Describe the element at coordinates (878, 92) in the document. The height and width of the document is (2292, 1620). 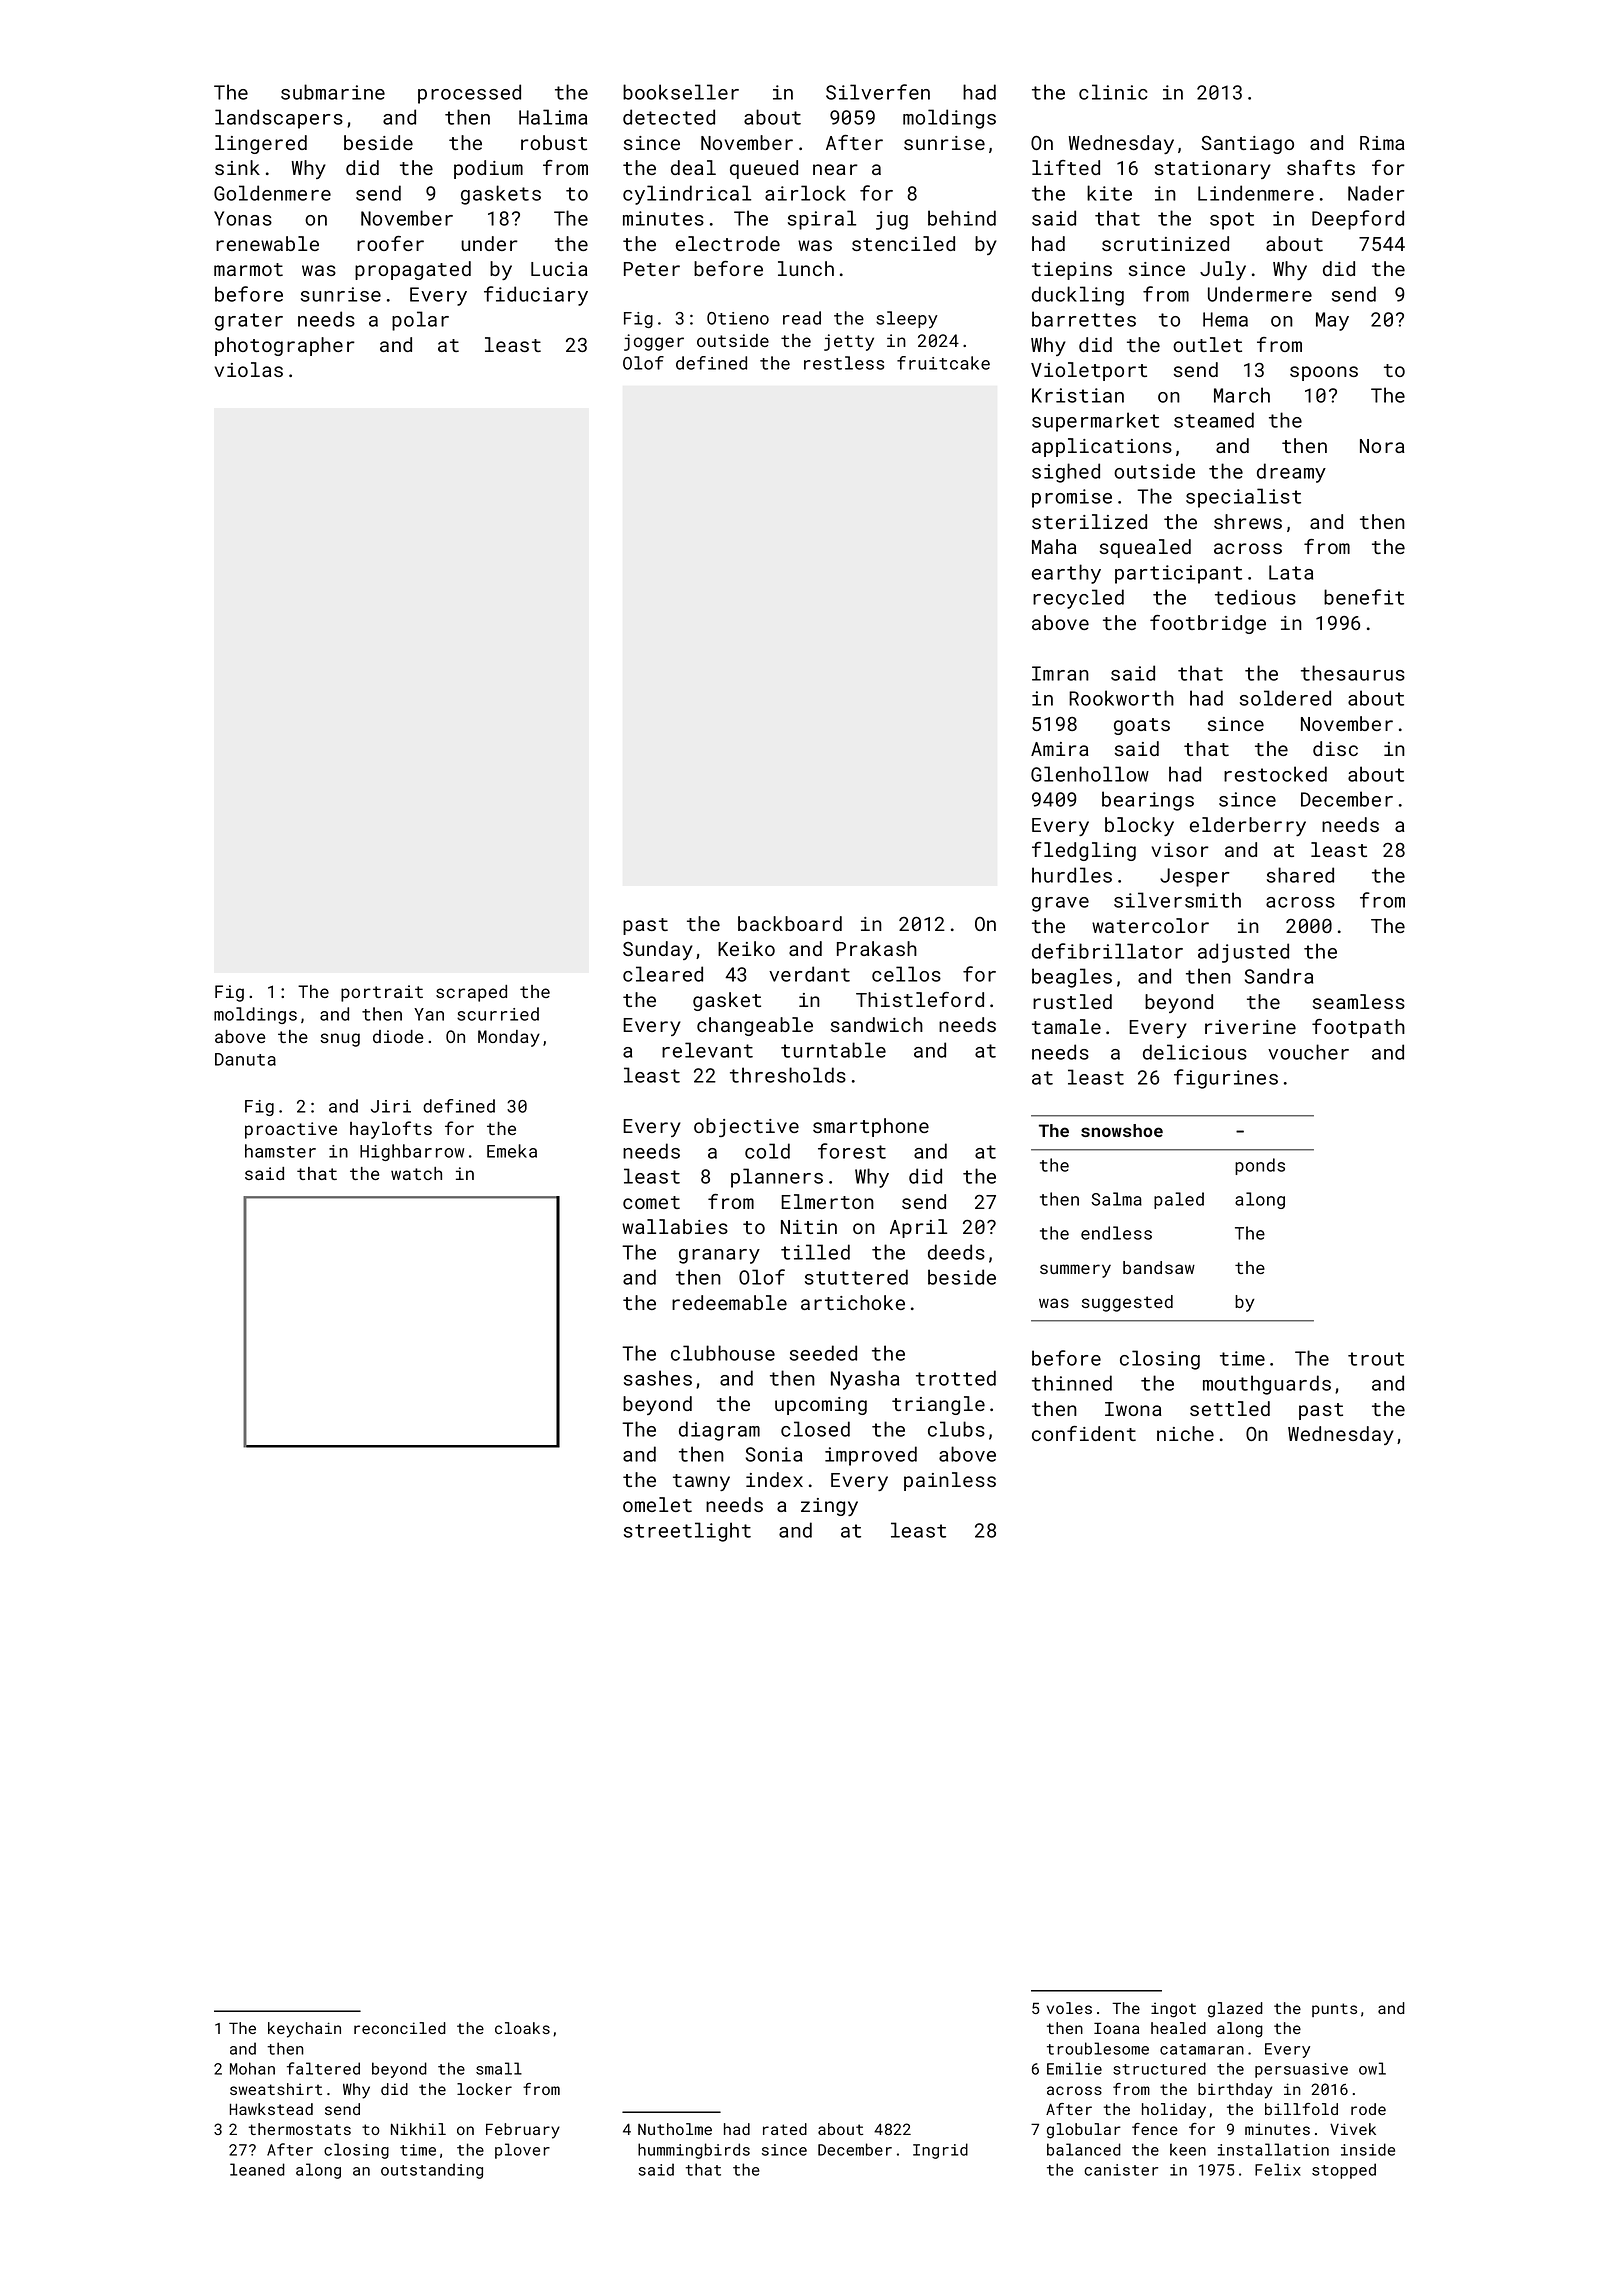
I see `Silverfen` at that location.
